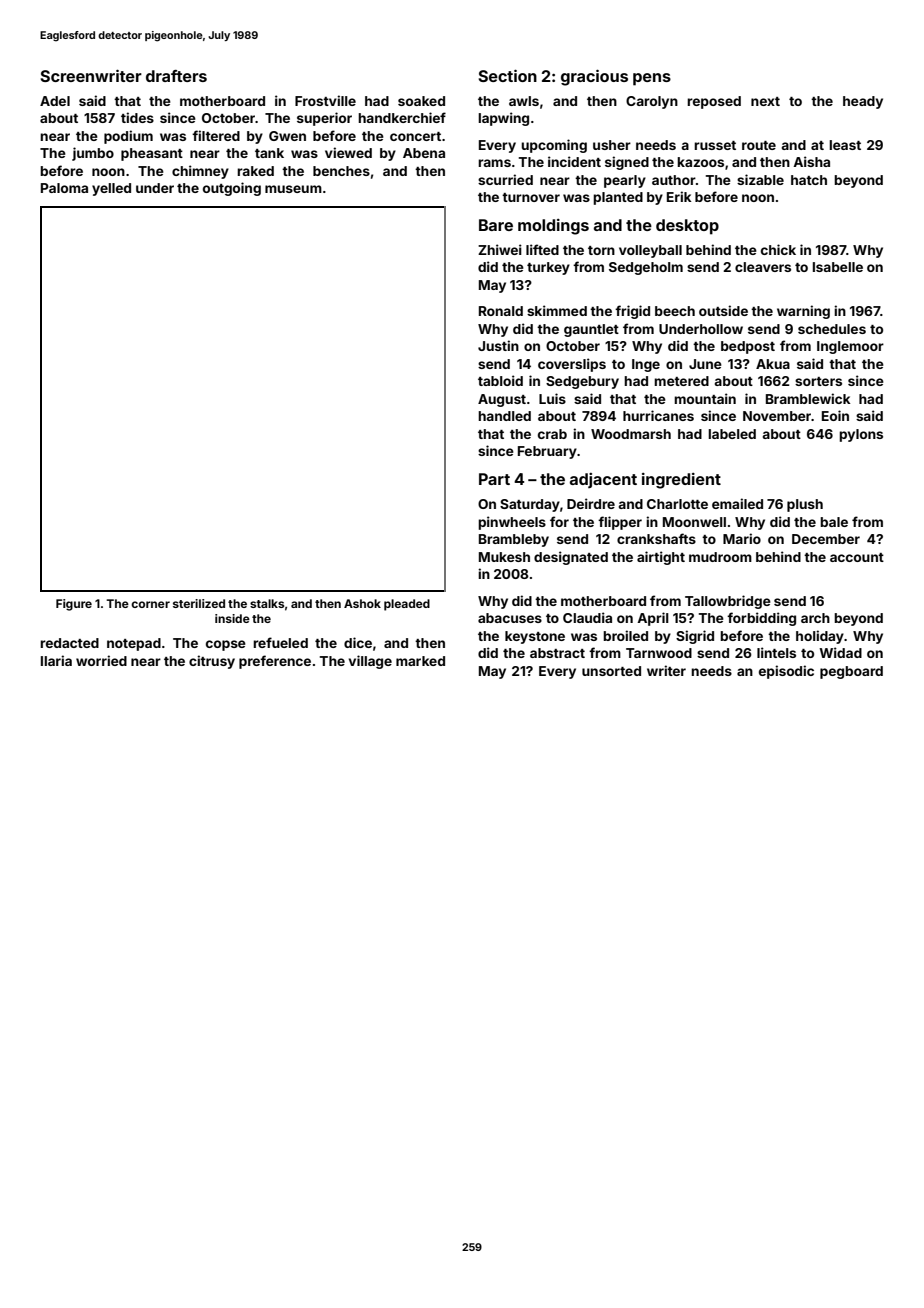 The height and width of the page is (1308, 924). Describe the element at coordinates (216, 135) in the page. I see `filtered` at that location.
